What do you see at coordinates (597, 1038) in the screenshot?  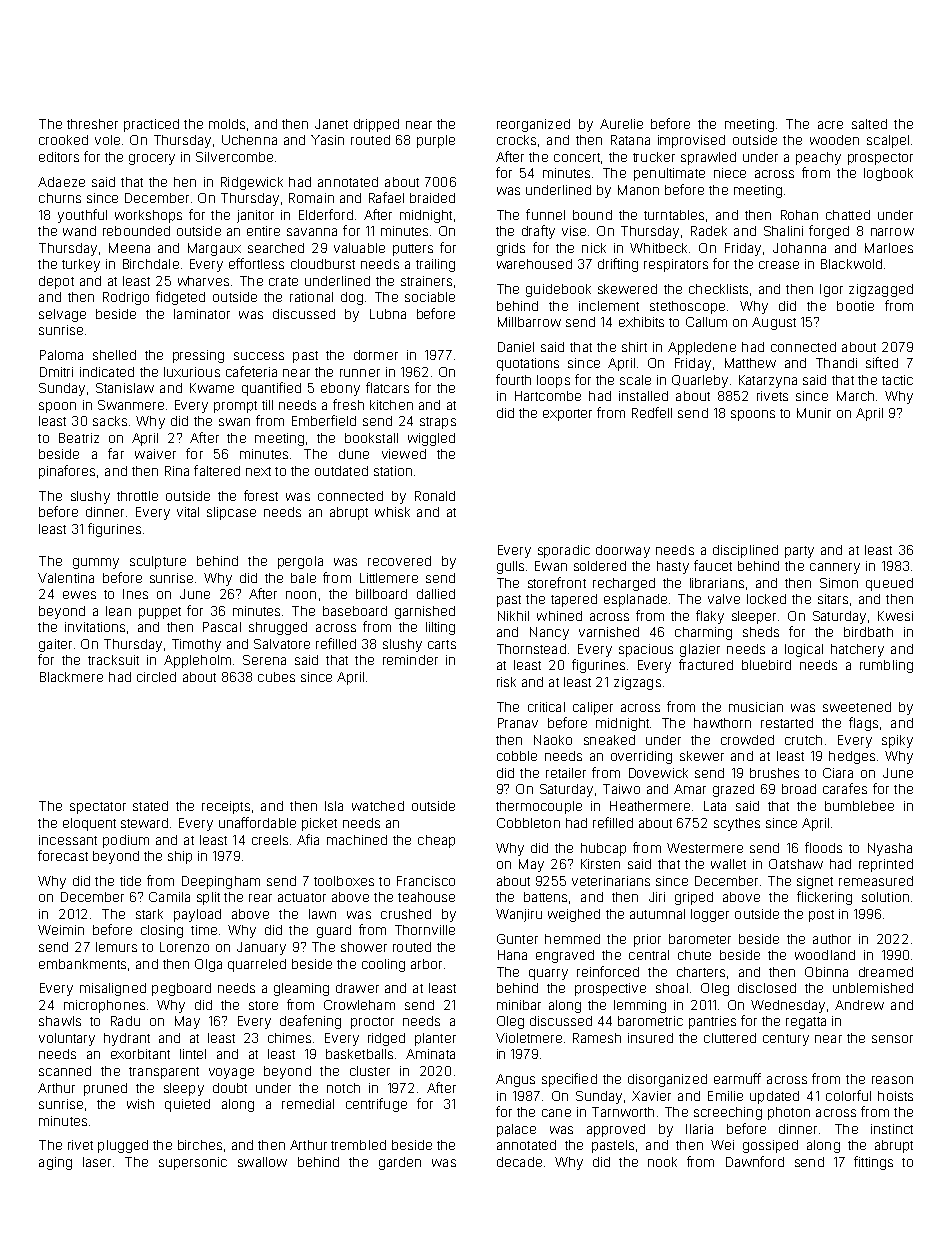 I see `Ramesh` at bounding box center [597, 1038].
